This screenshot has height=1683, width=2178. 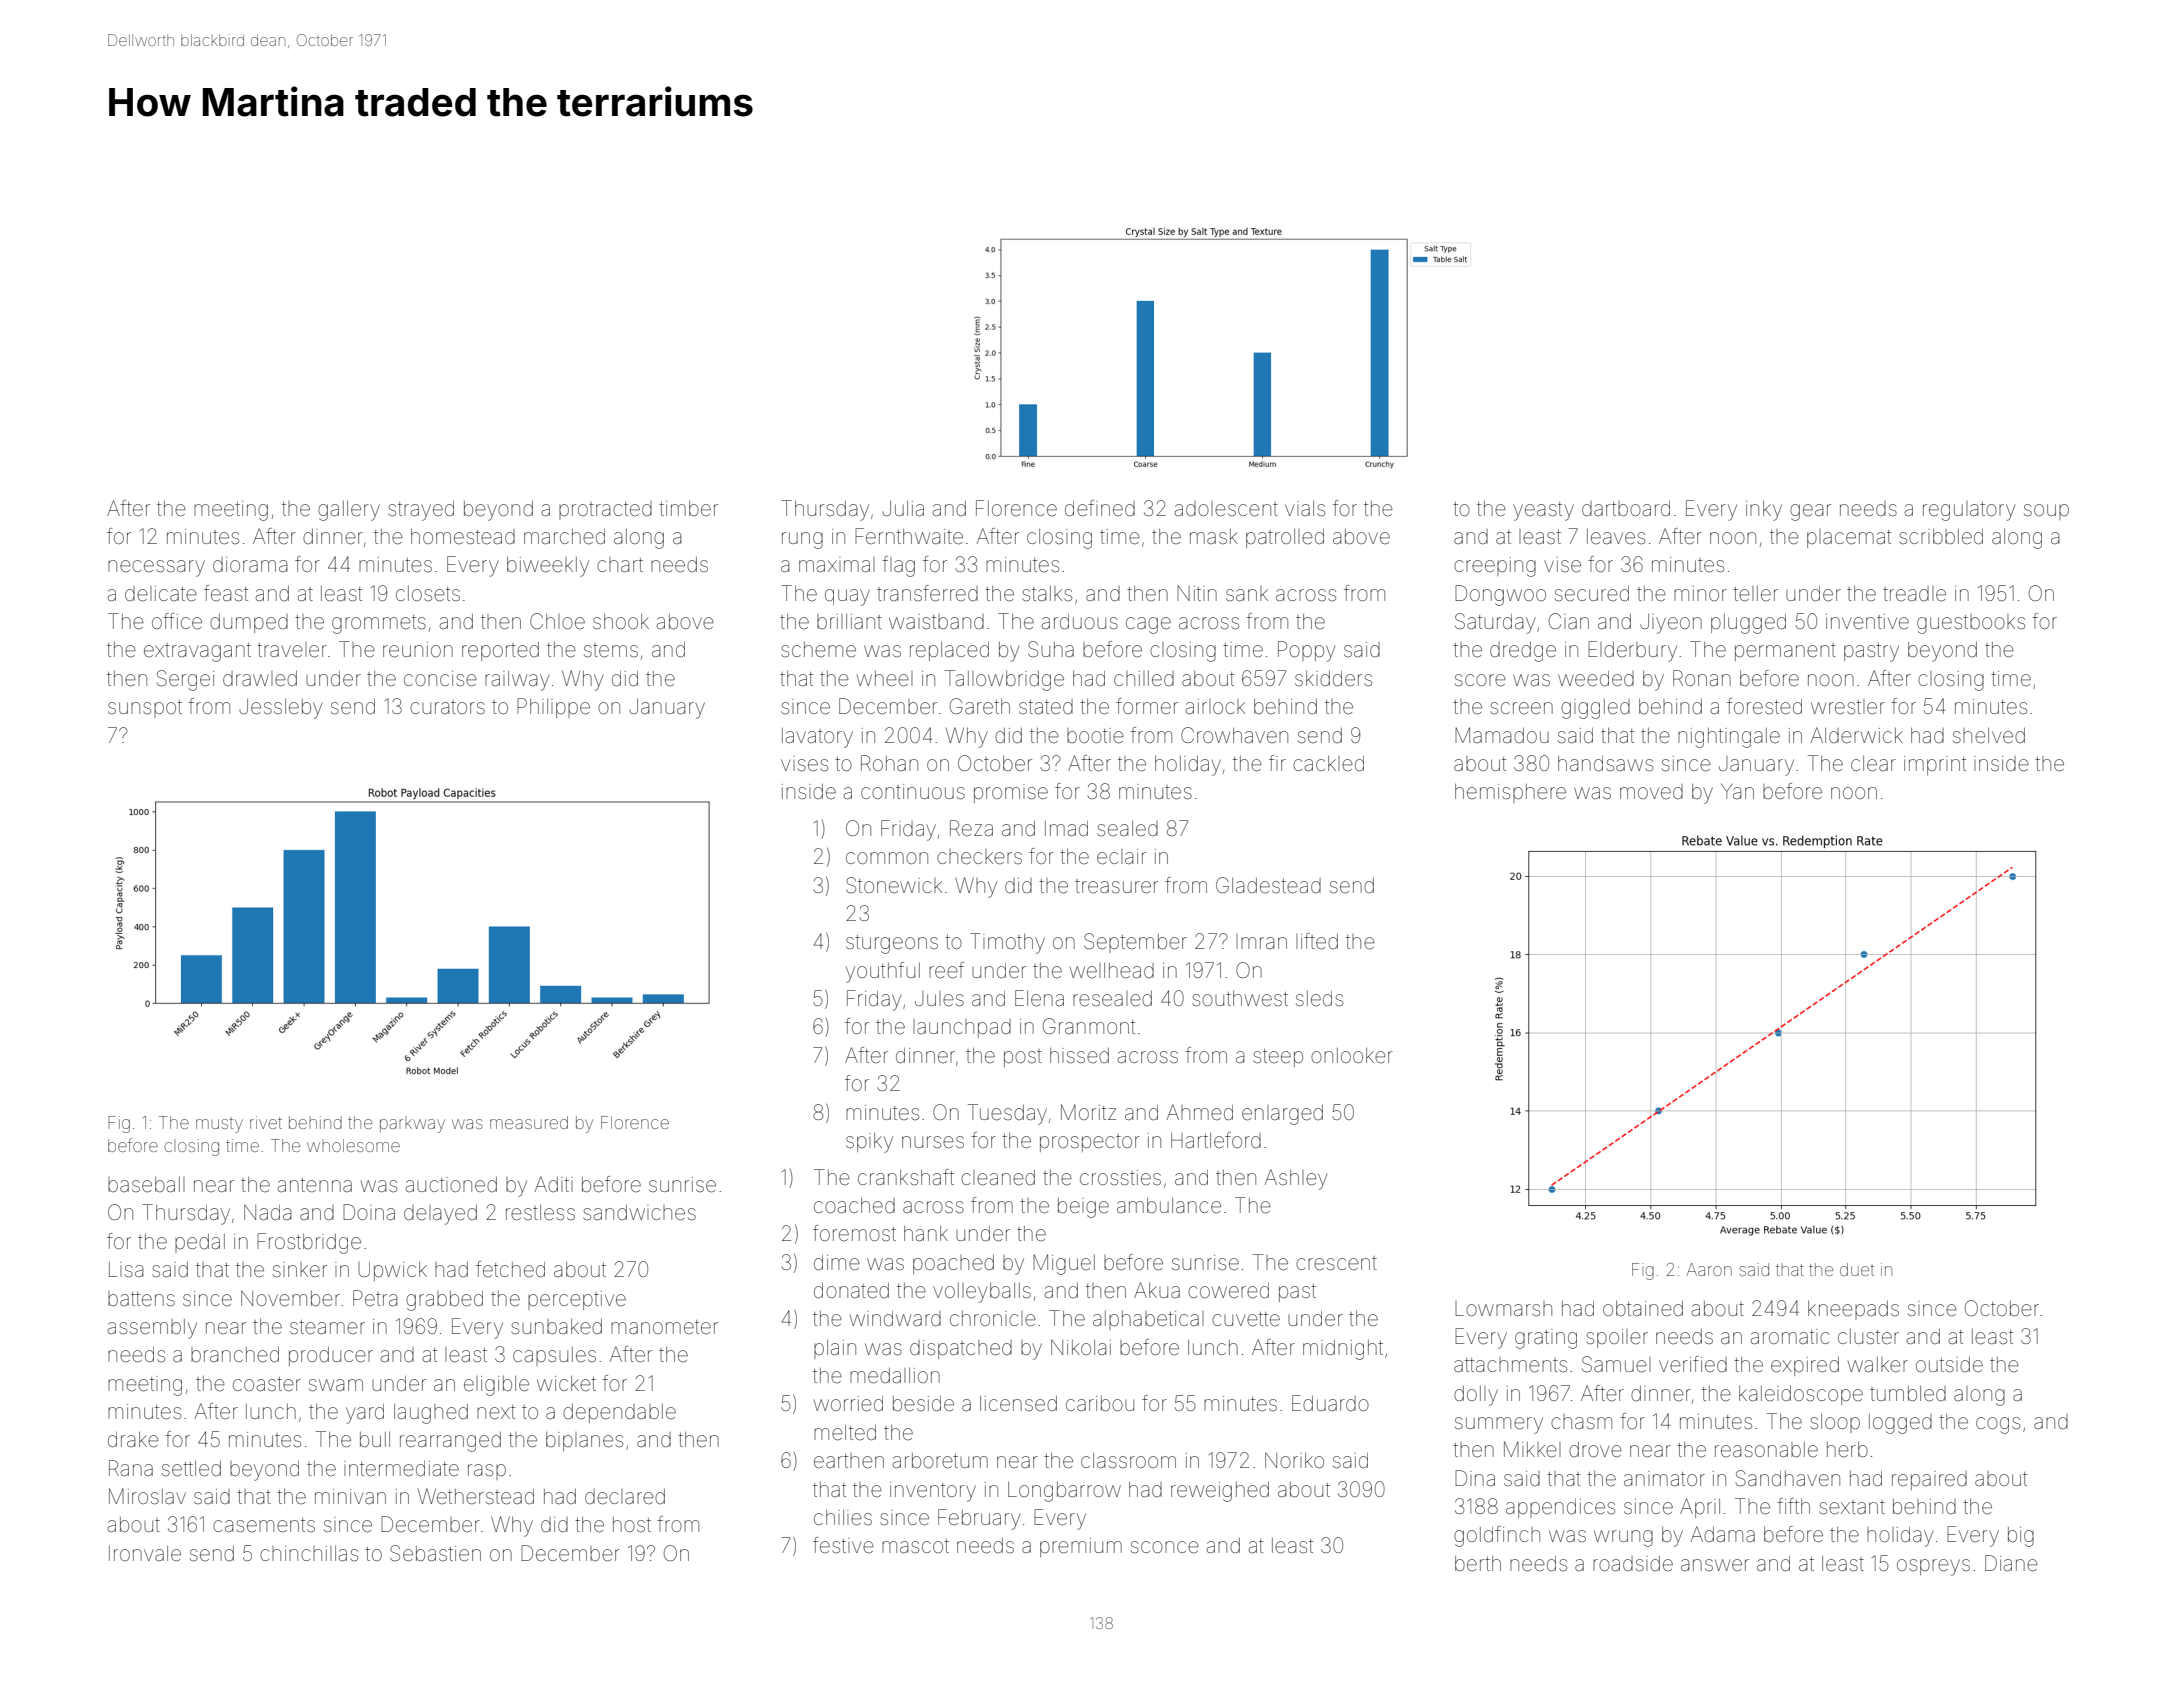 I want to click on Chloe, so click(x=557, y=621).
